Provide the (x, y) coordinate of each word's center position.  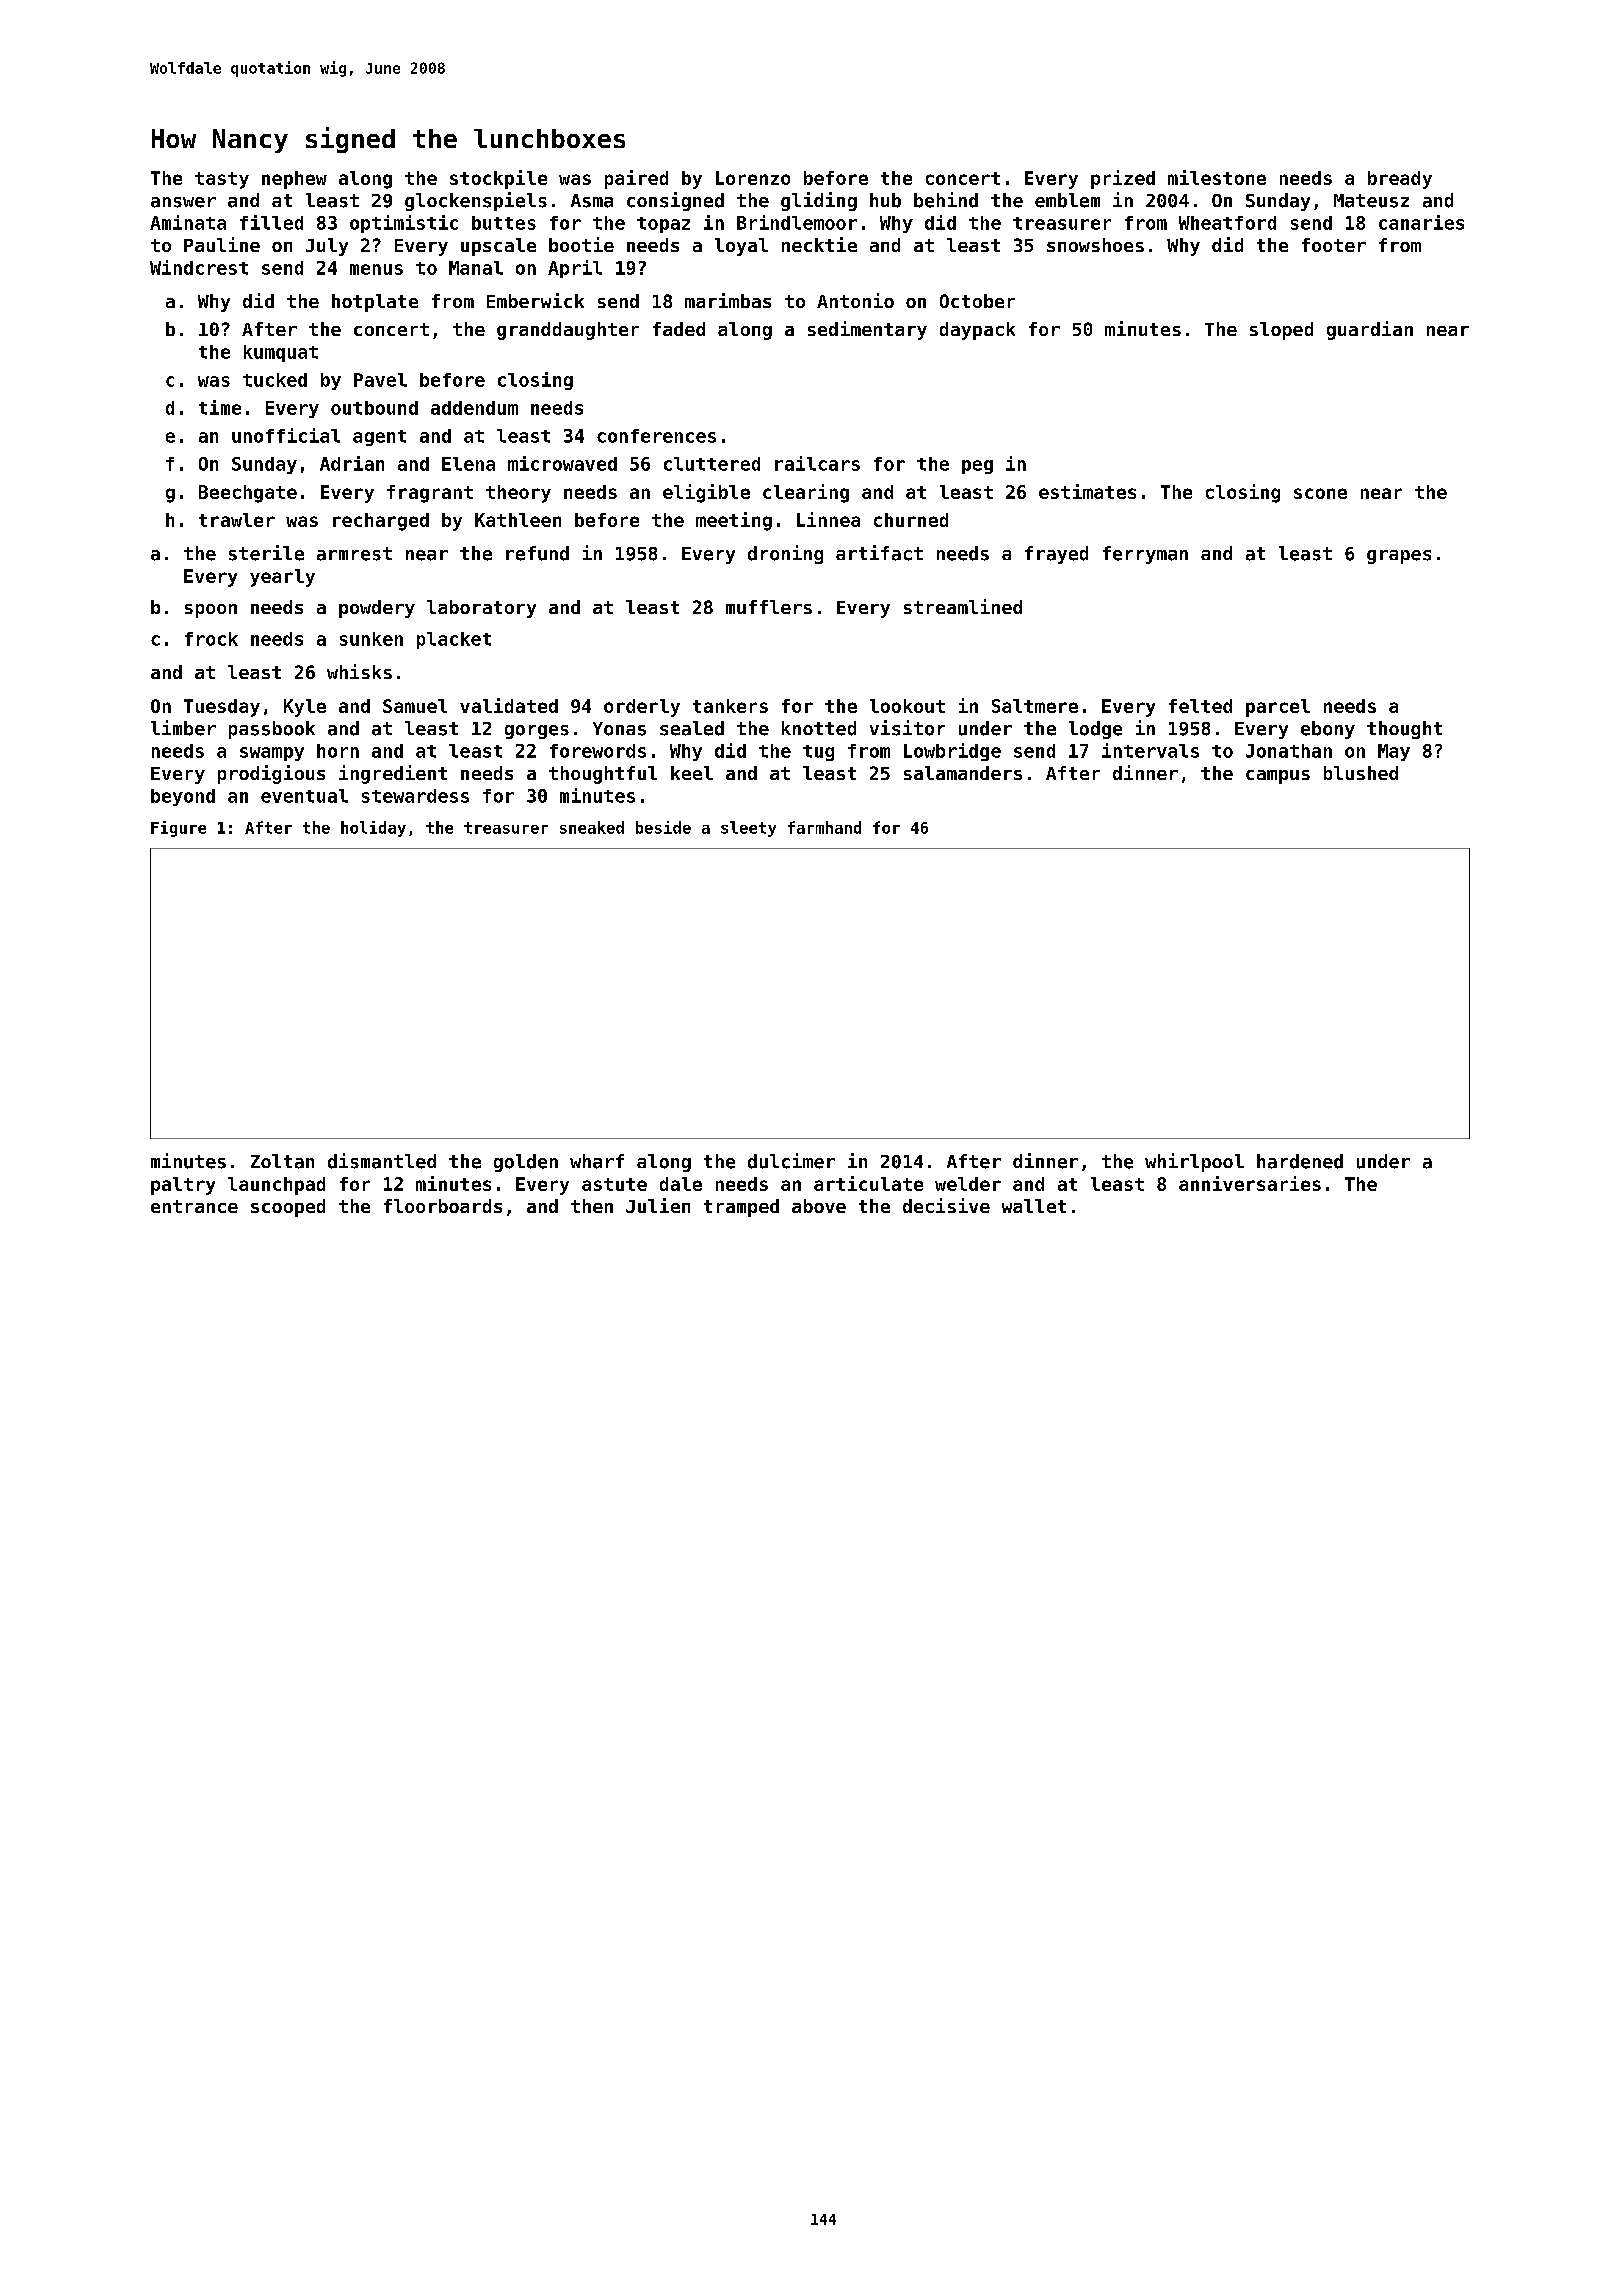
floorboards (443, 1206)
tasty (222, 180)
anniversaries (1250, 1183)
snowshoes (1095, 245)
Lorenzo (753, 178)
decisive (946, 1205)
